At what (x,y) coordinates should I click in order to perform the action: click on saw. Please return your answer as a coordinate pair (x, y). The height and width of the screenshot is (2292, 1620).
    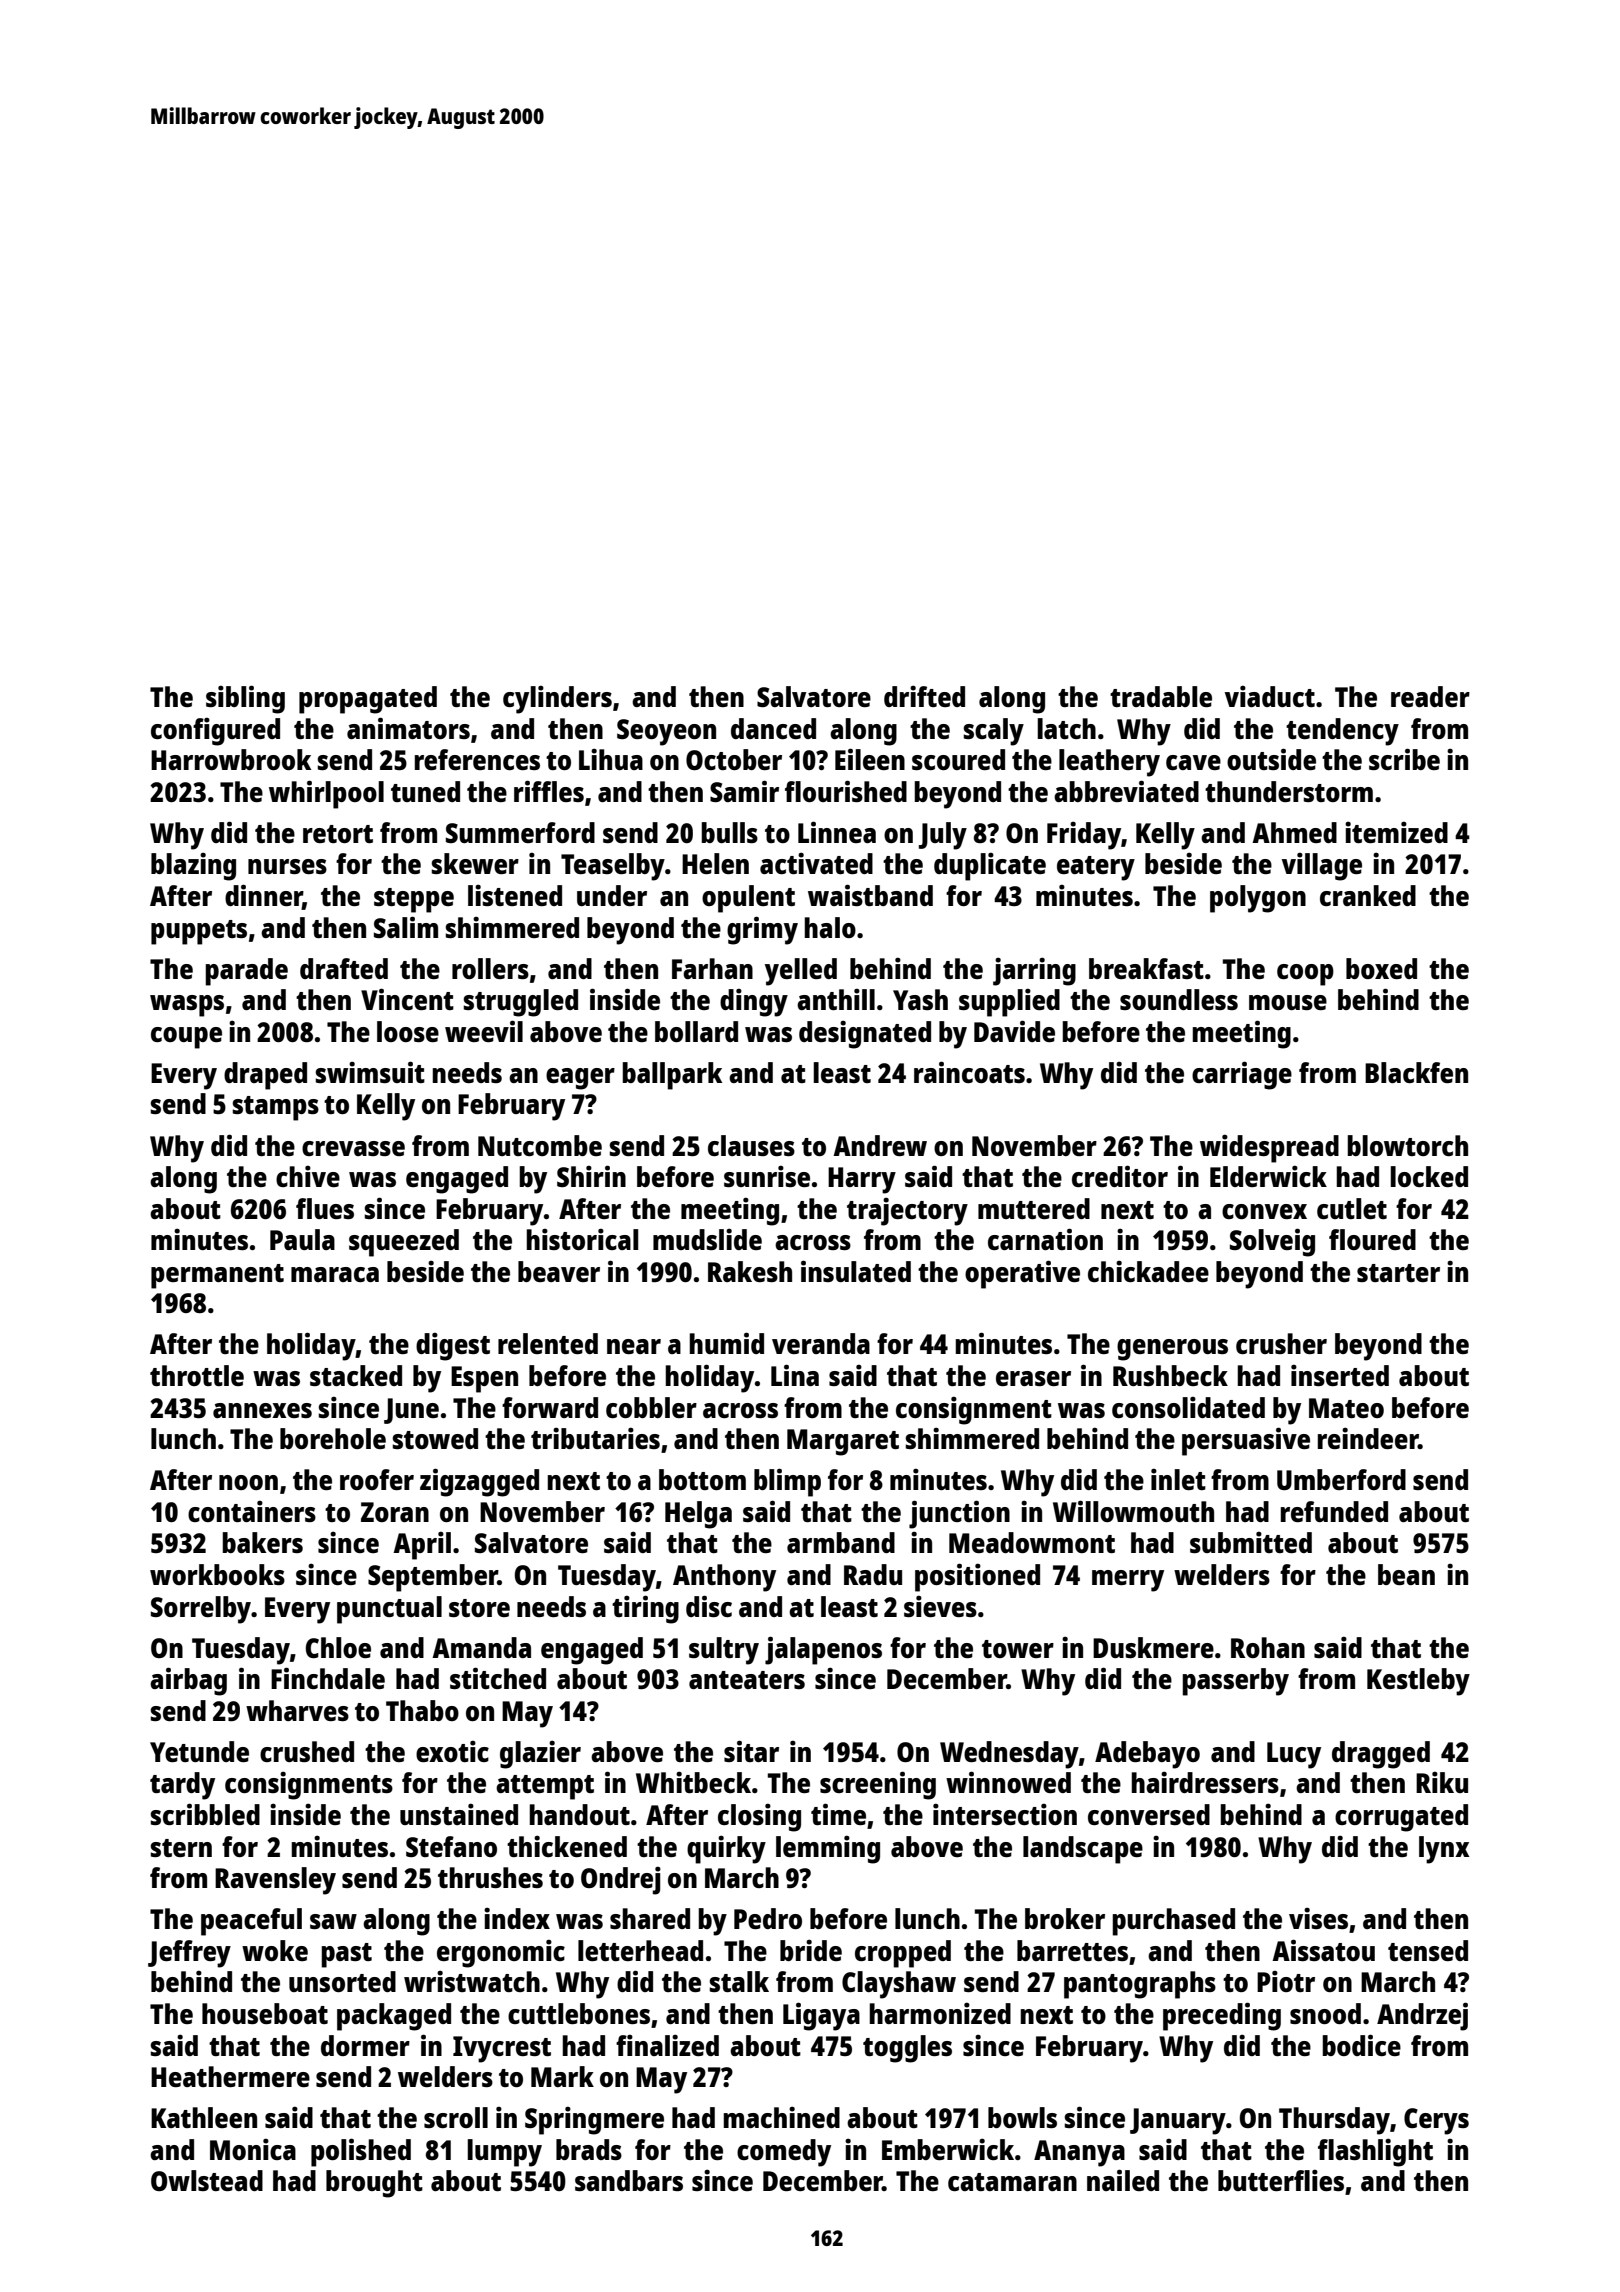
    Looking at the image, I should click on (333, 1921).
